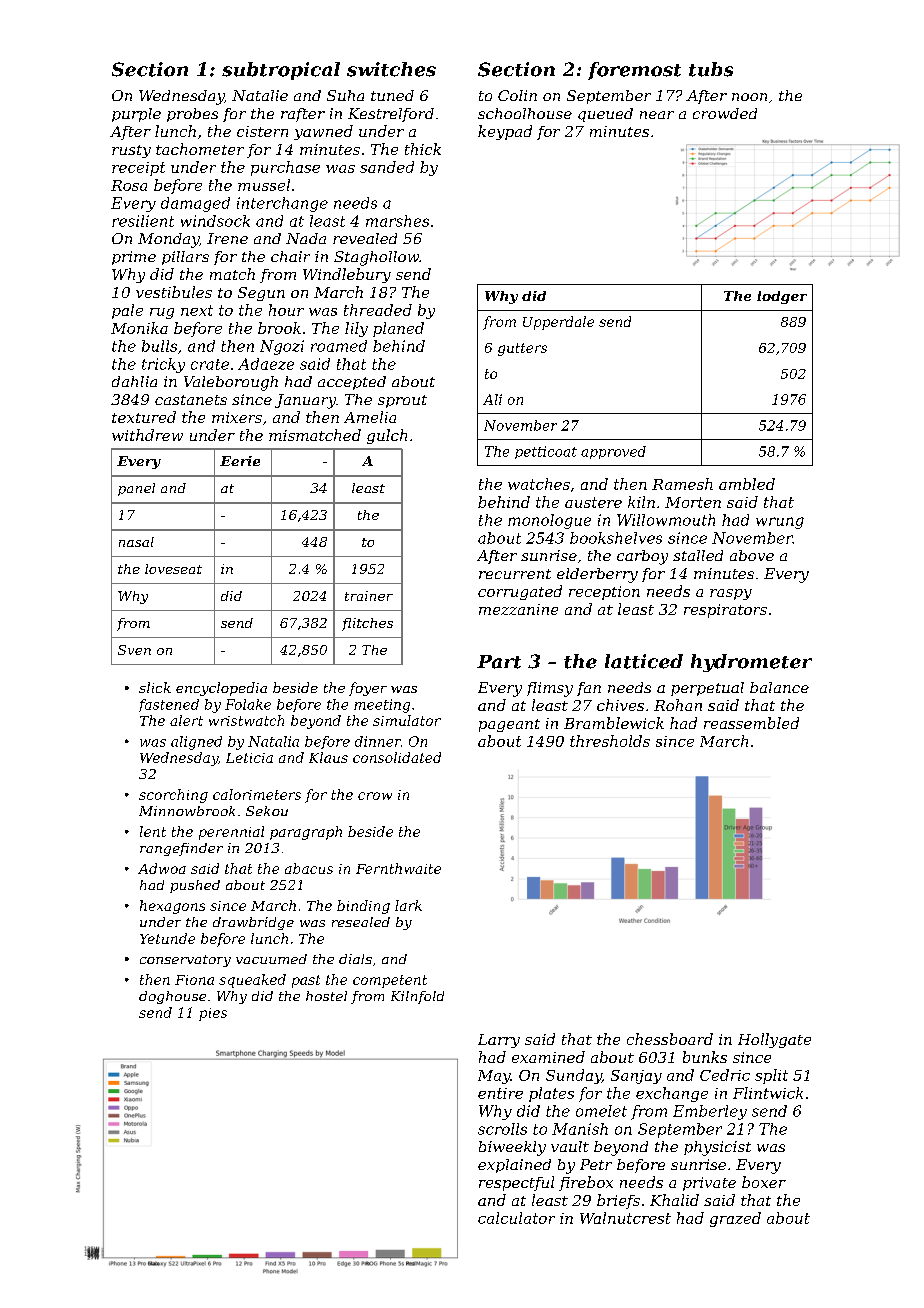  I want to click on lodger, so click(782, 297).
